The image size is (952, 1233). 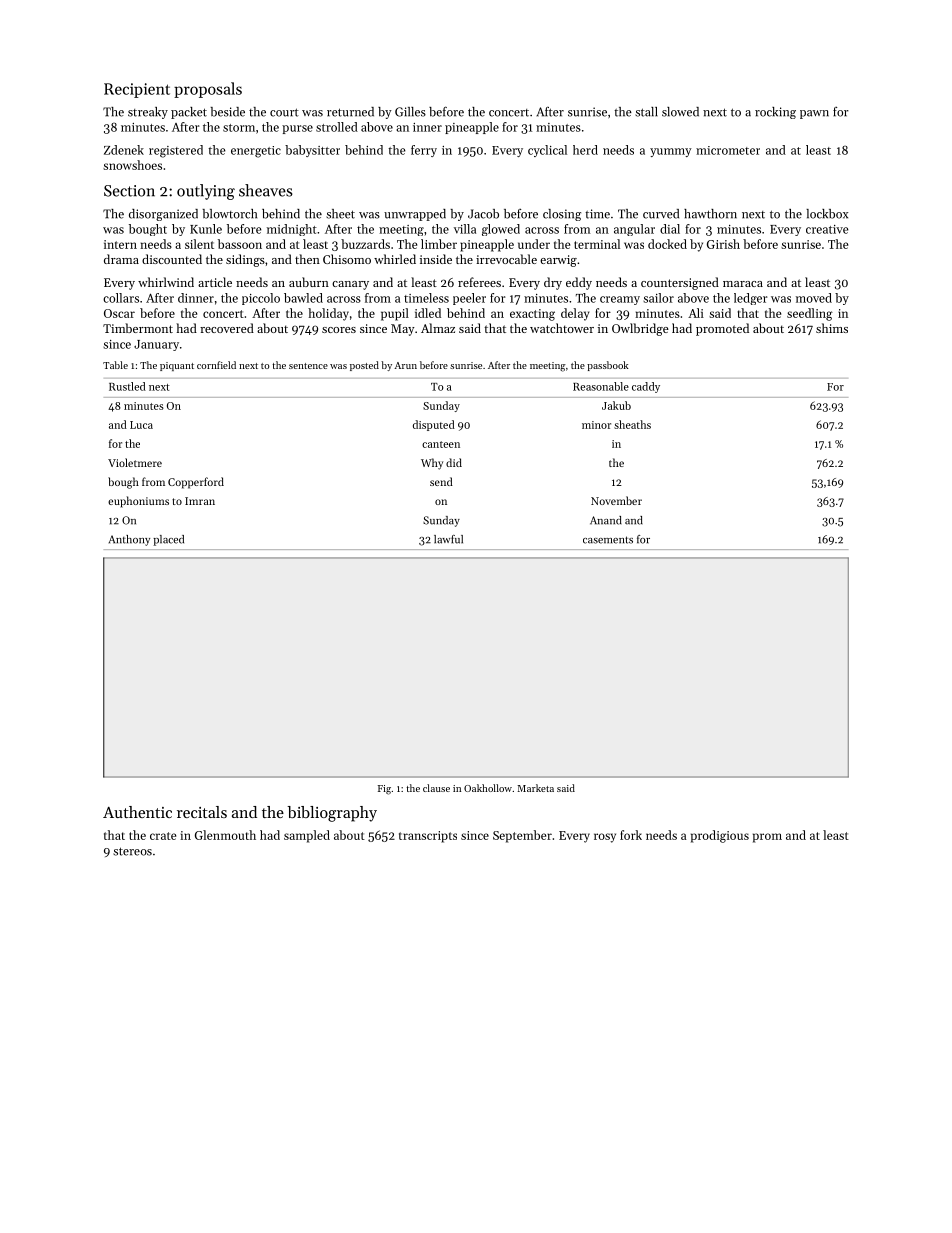 I want to click on November, so click(x=616, y=500).
